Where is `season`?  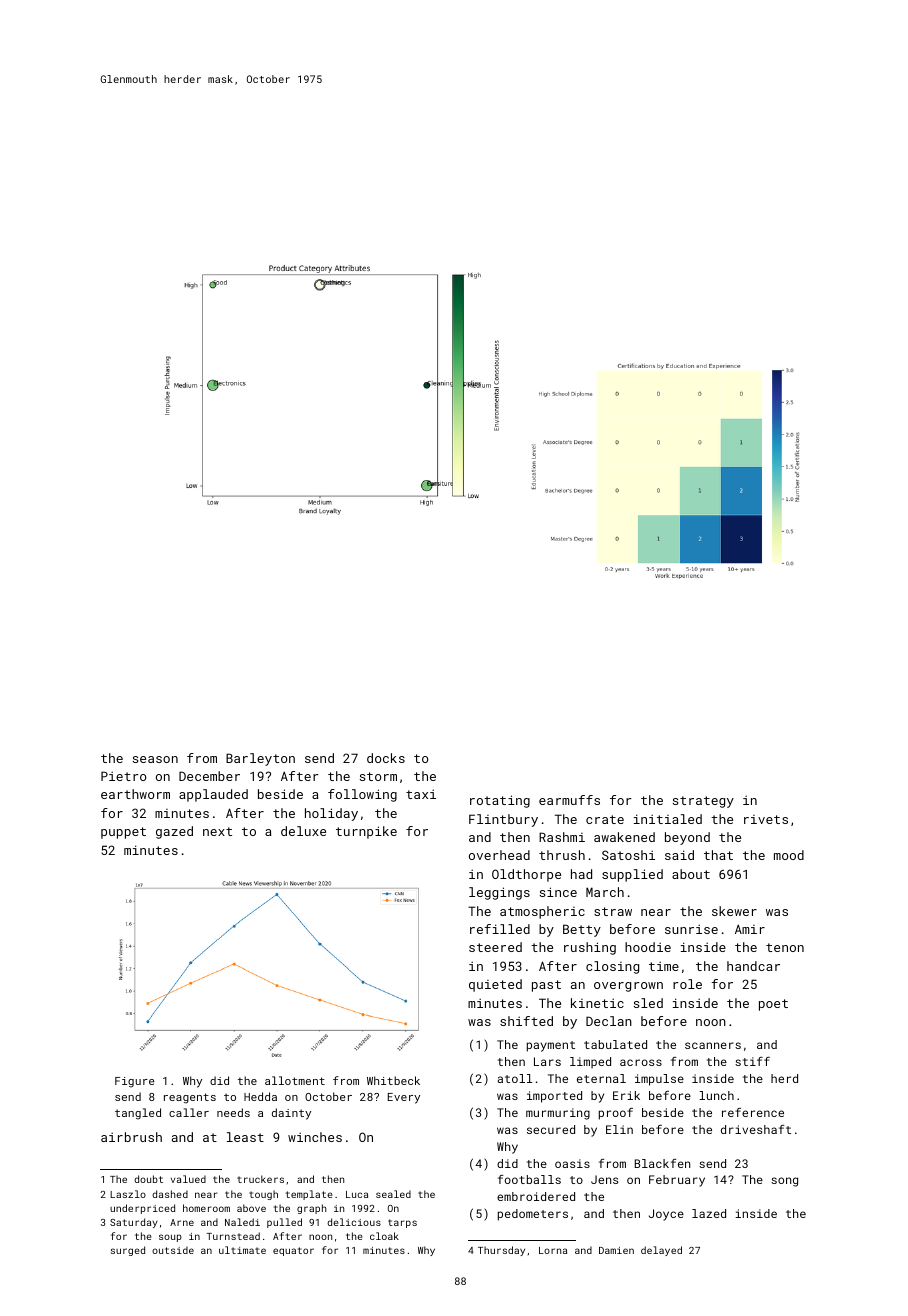
season is located at coordinates (155, 759).
